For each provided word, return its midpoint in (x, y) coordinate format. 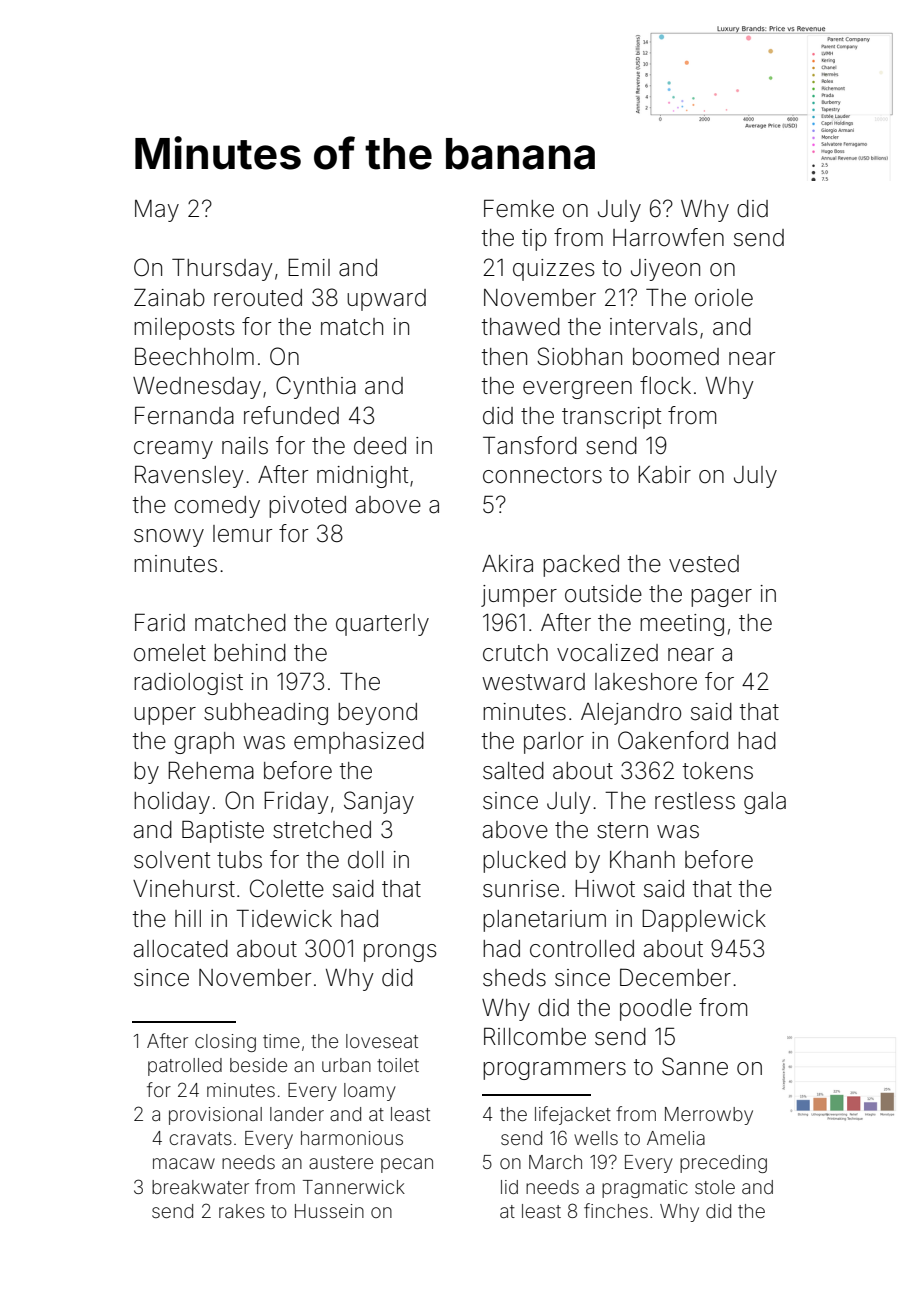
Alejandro (631, 714)
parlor (554, 743)
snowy (169, 538)
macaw (184, 1163)
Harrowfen (668, 237)
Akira (507, 564)
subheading (266, 714)
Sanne (695, 1066)
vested (704, 564)
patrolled (185, 1067)
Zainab (169, 297)
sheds (514, 978)
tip (534, 240)
